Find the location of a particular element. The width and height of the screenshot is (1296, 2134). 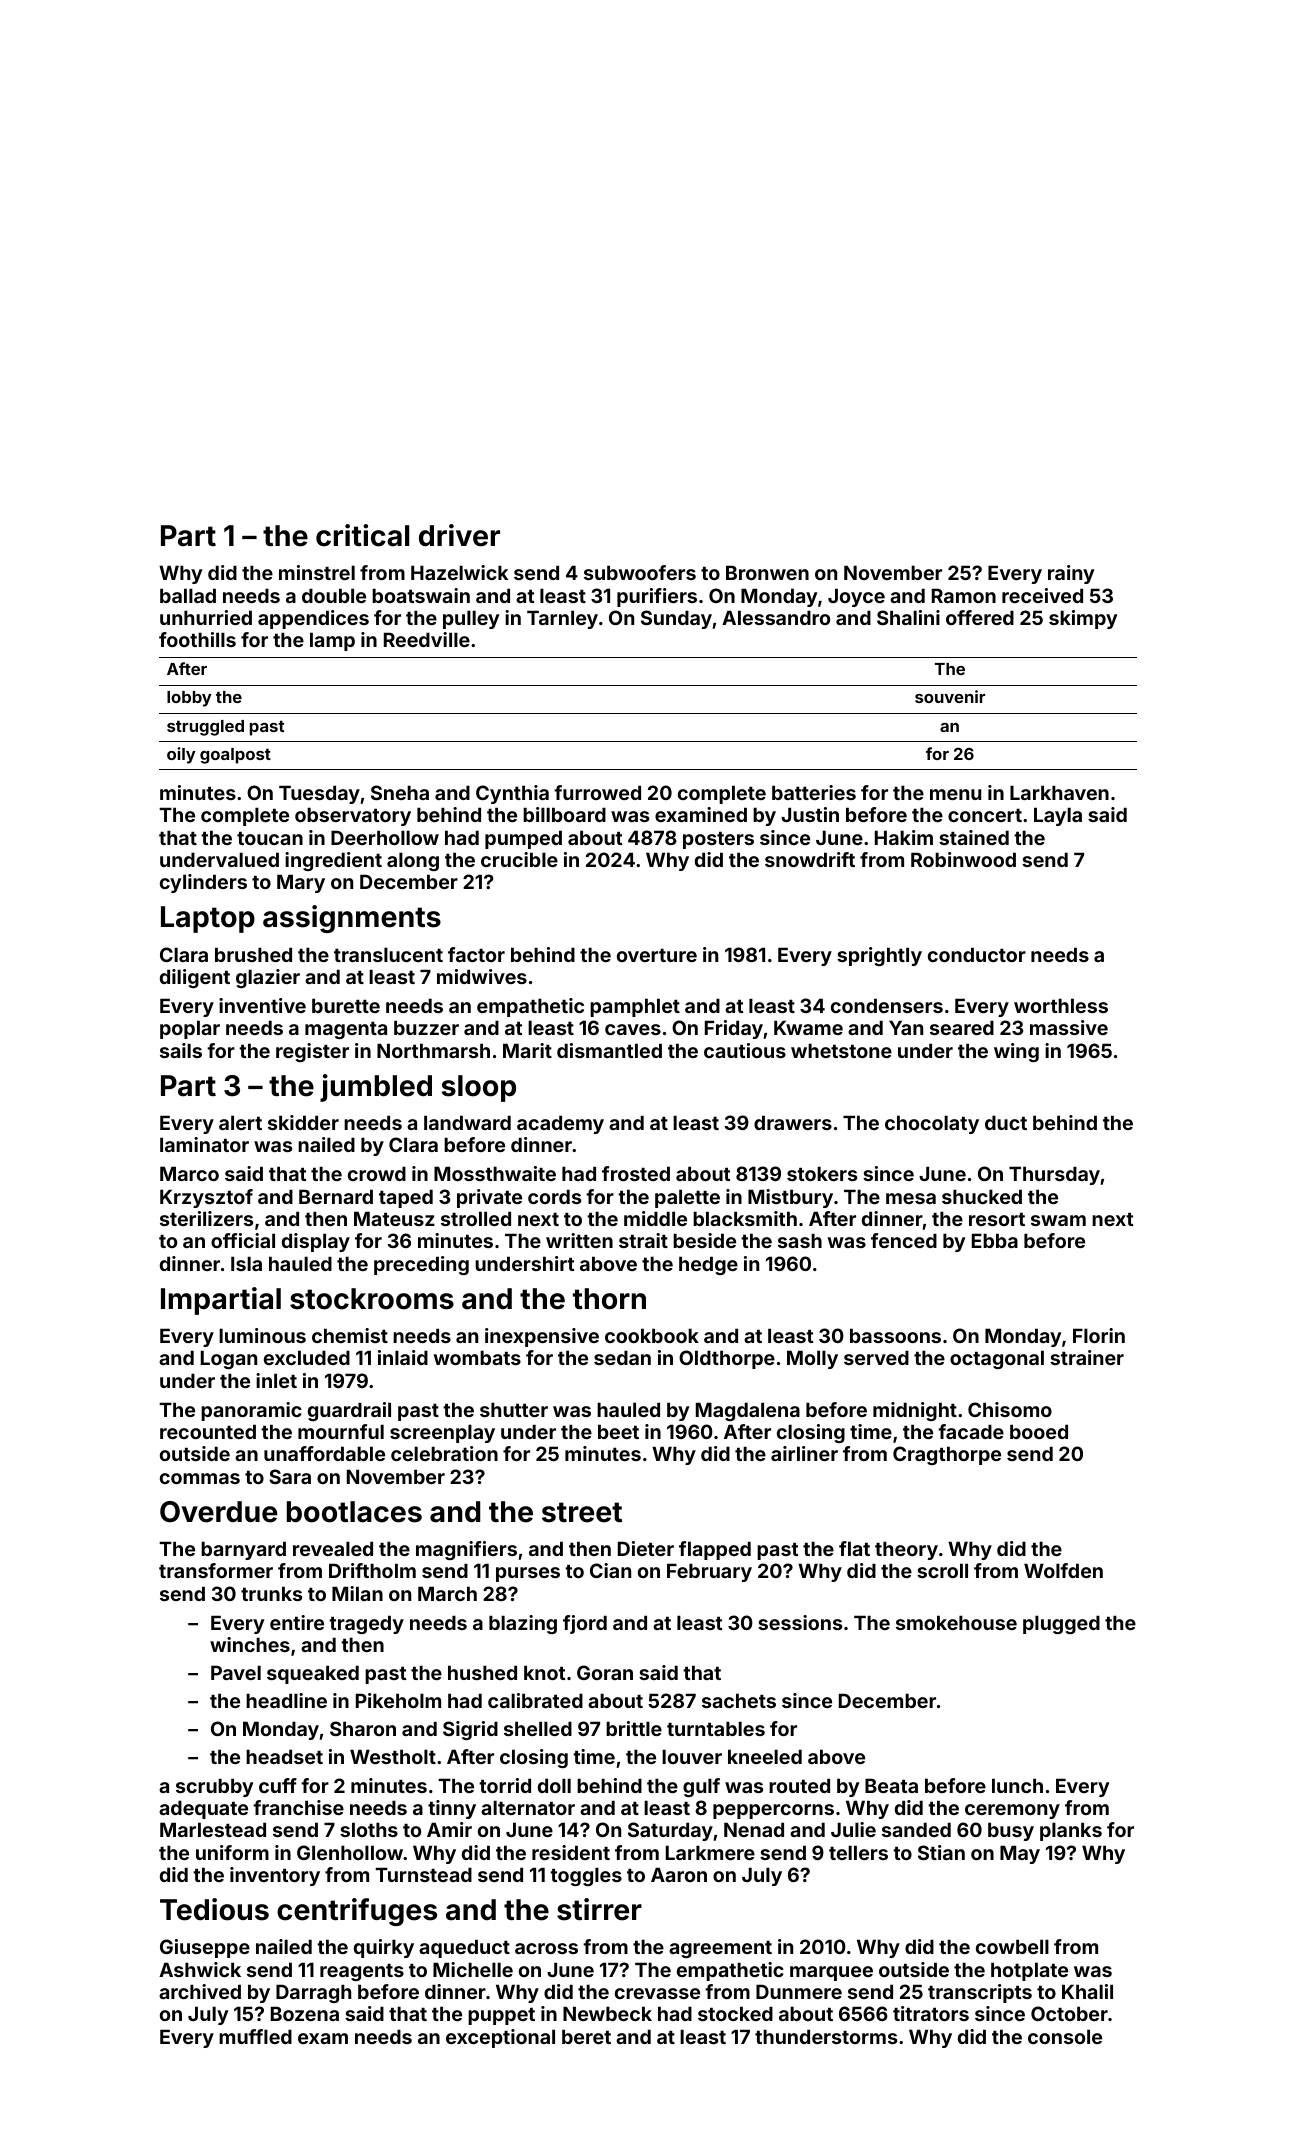

overture is located at coordinates (657, 955).
